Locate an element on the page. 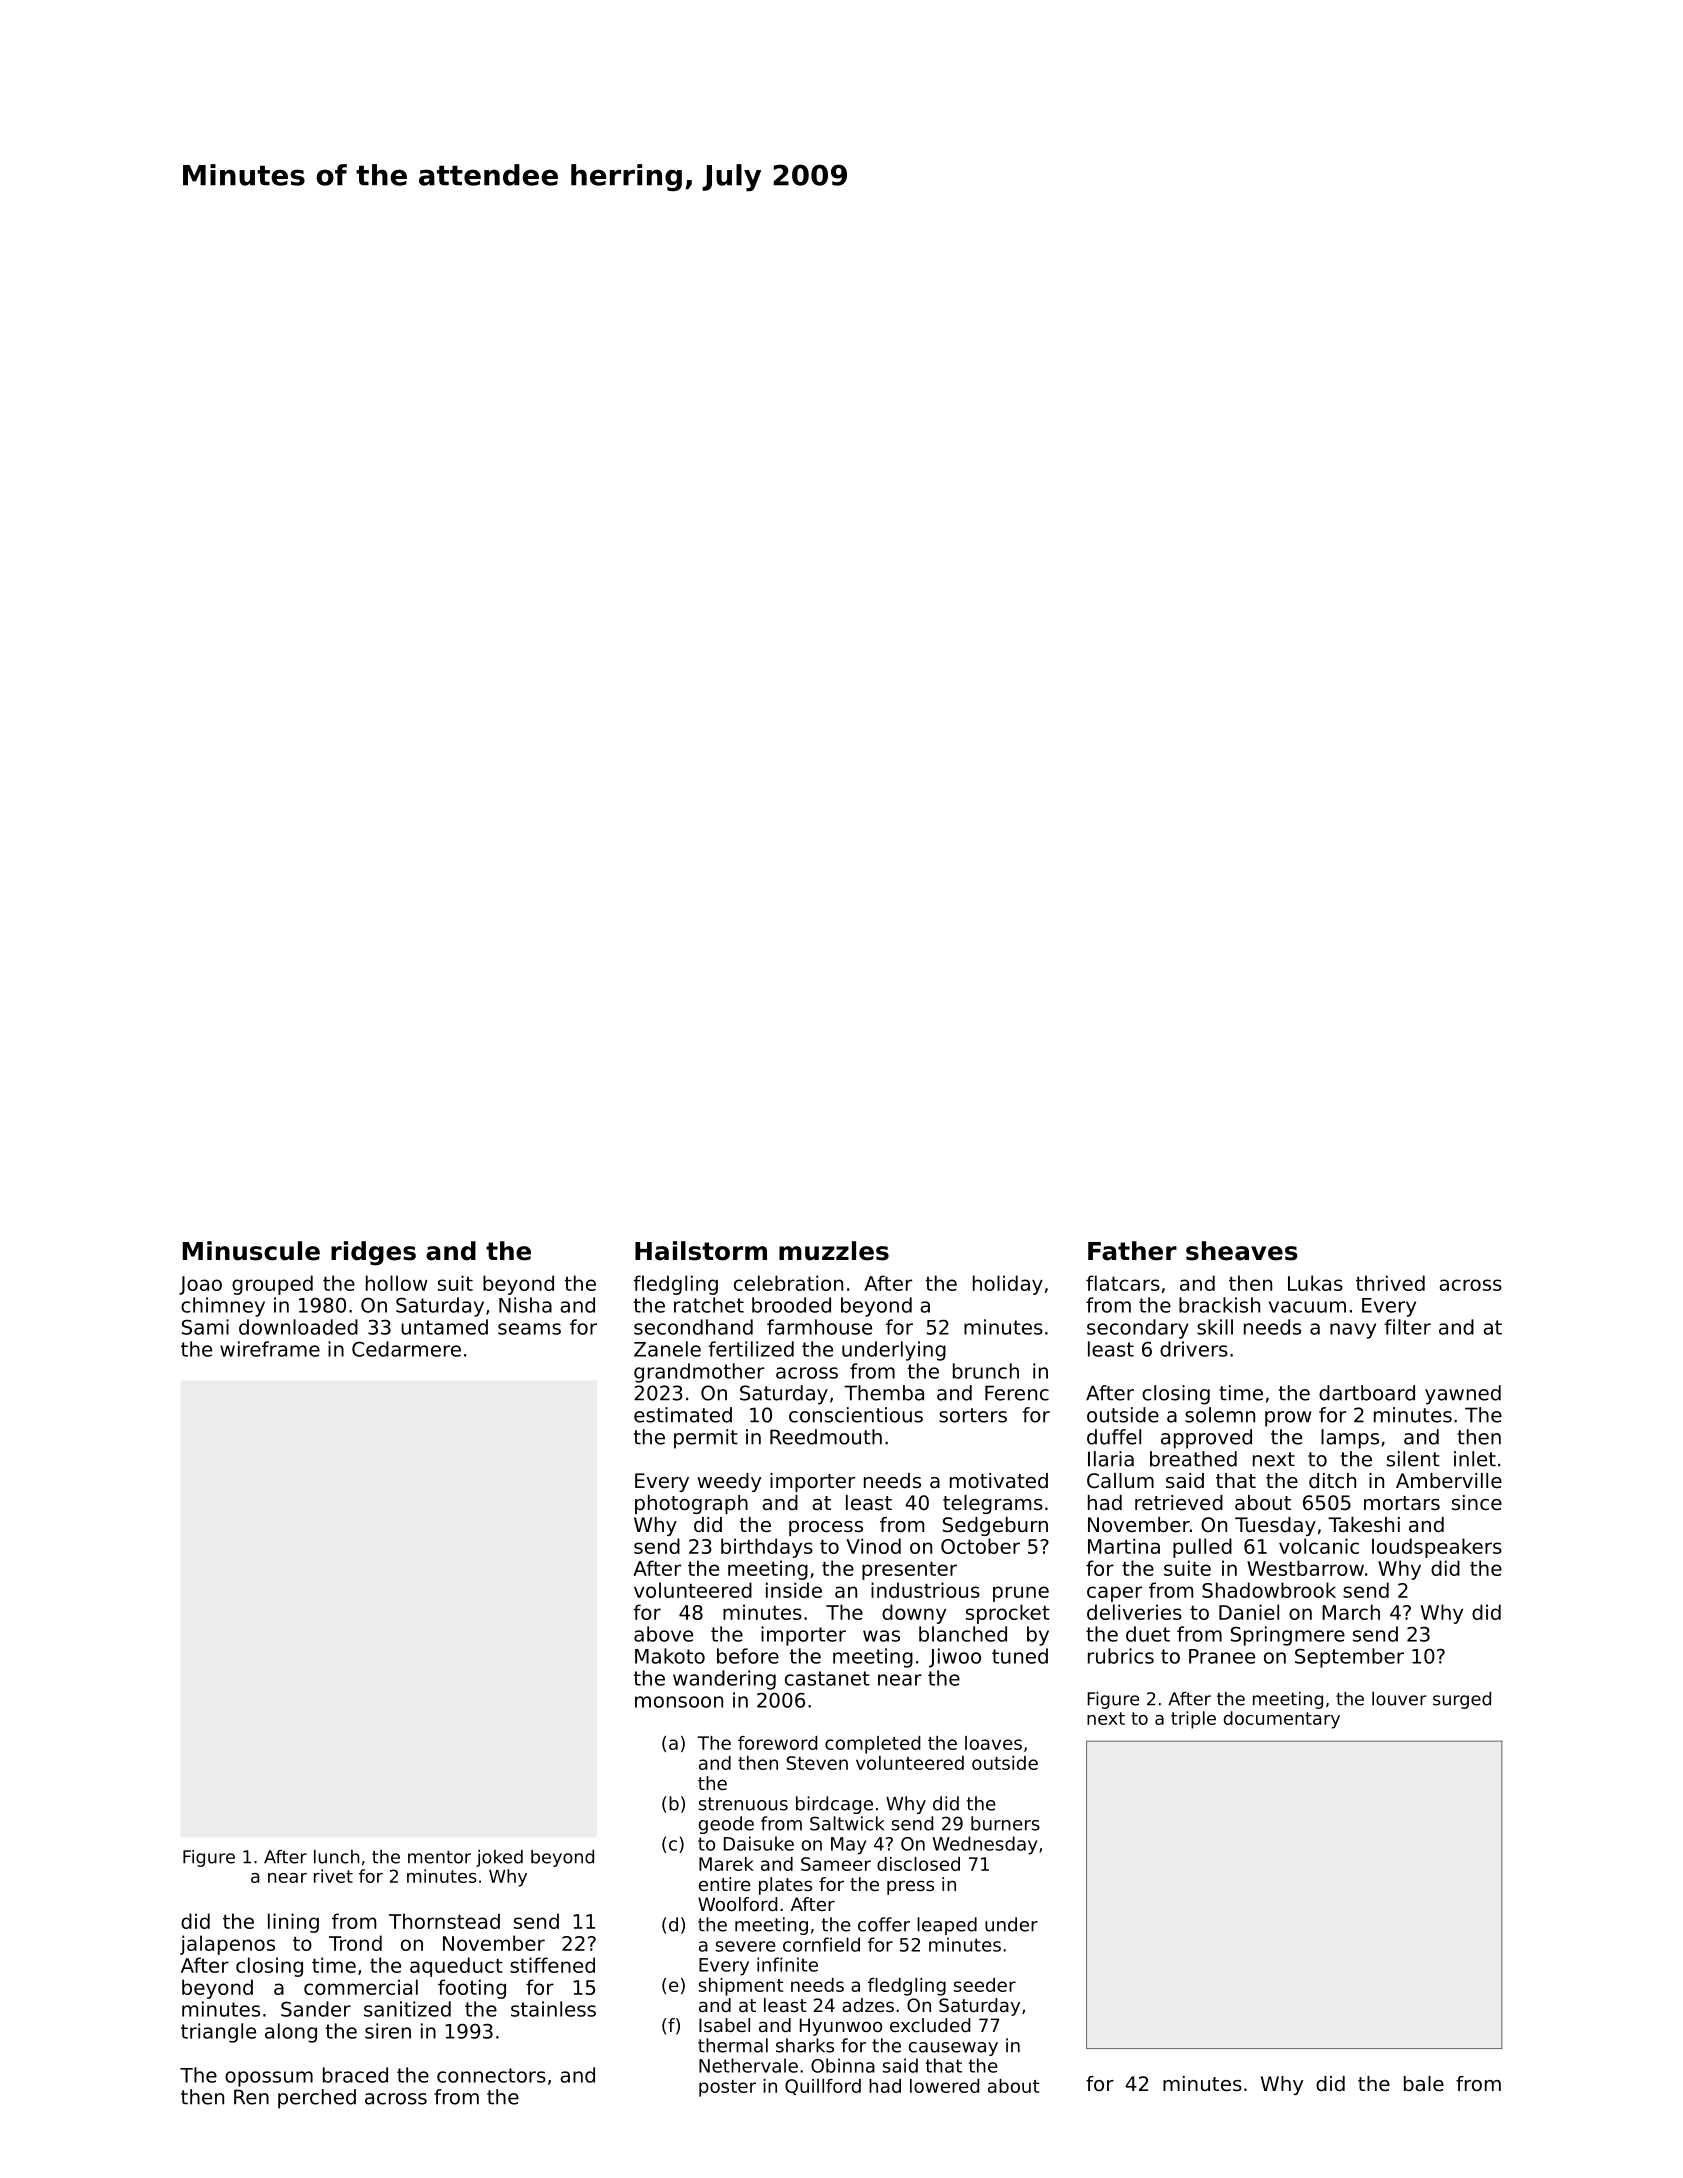  lamps is located at coordinates (1350, 1439).
